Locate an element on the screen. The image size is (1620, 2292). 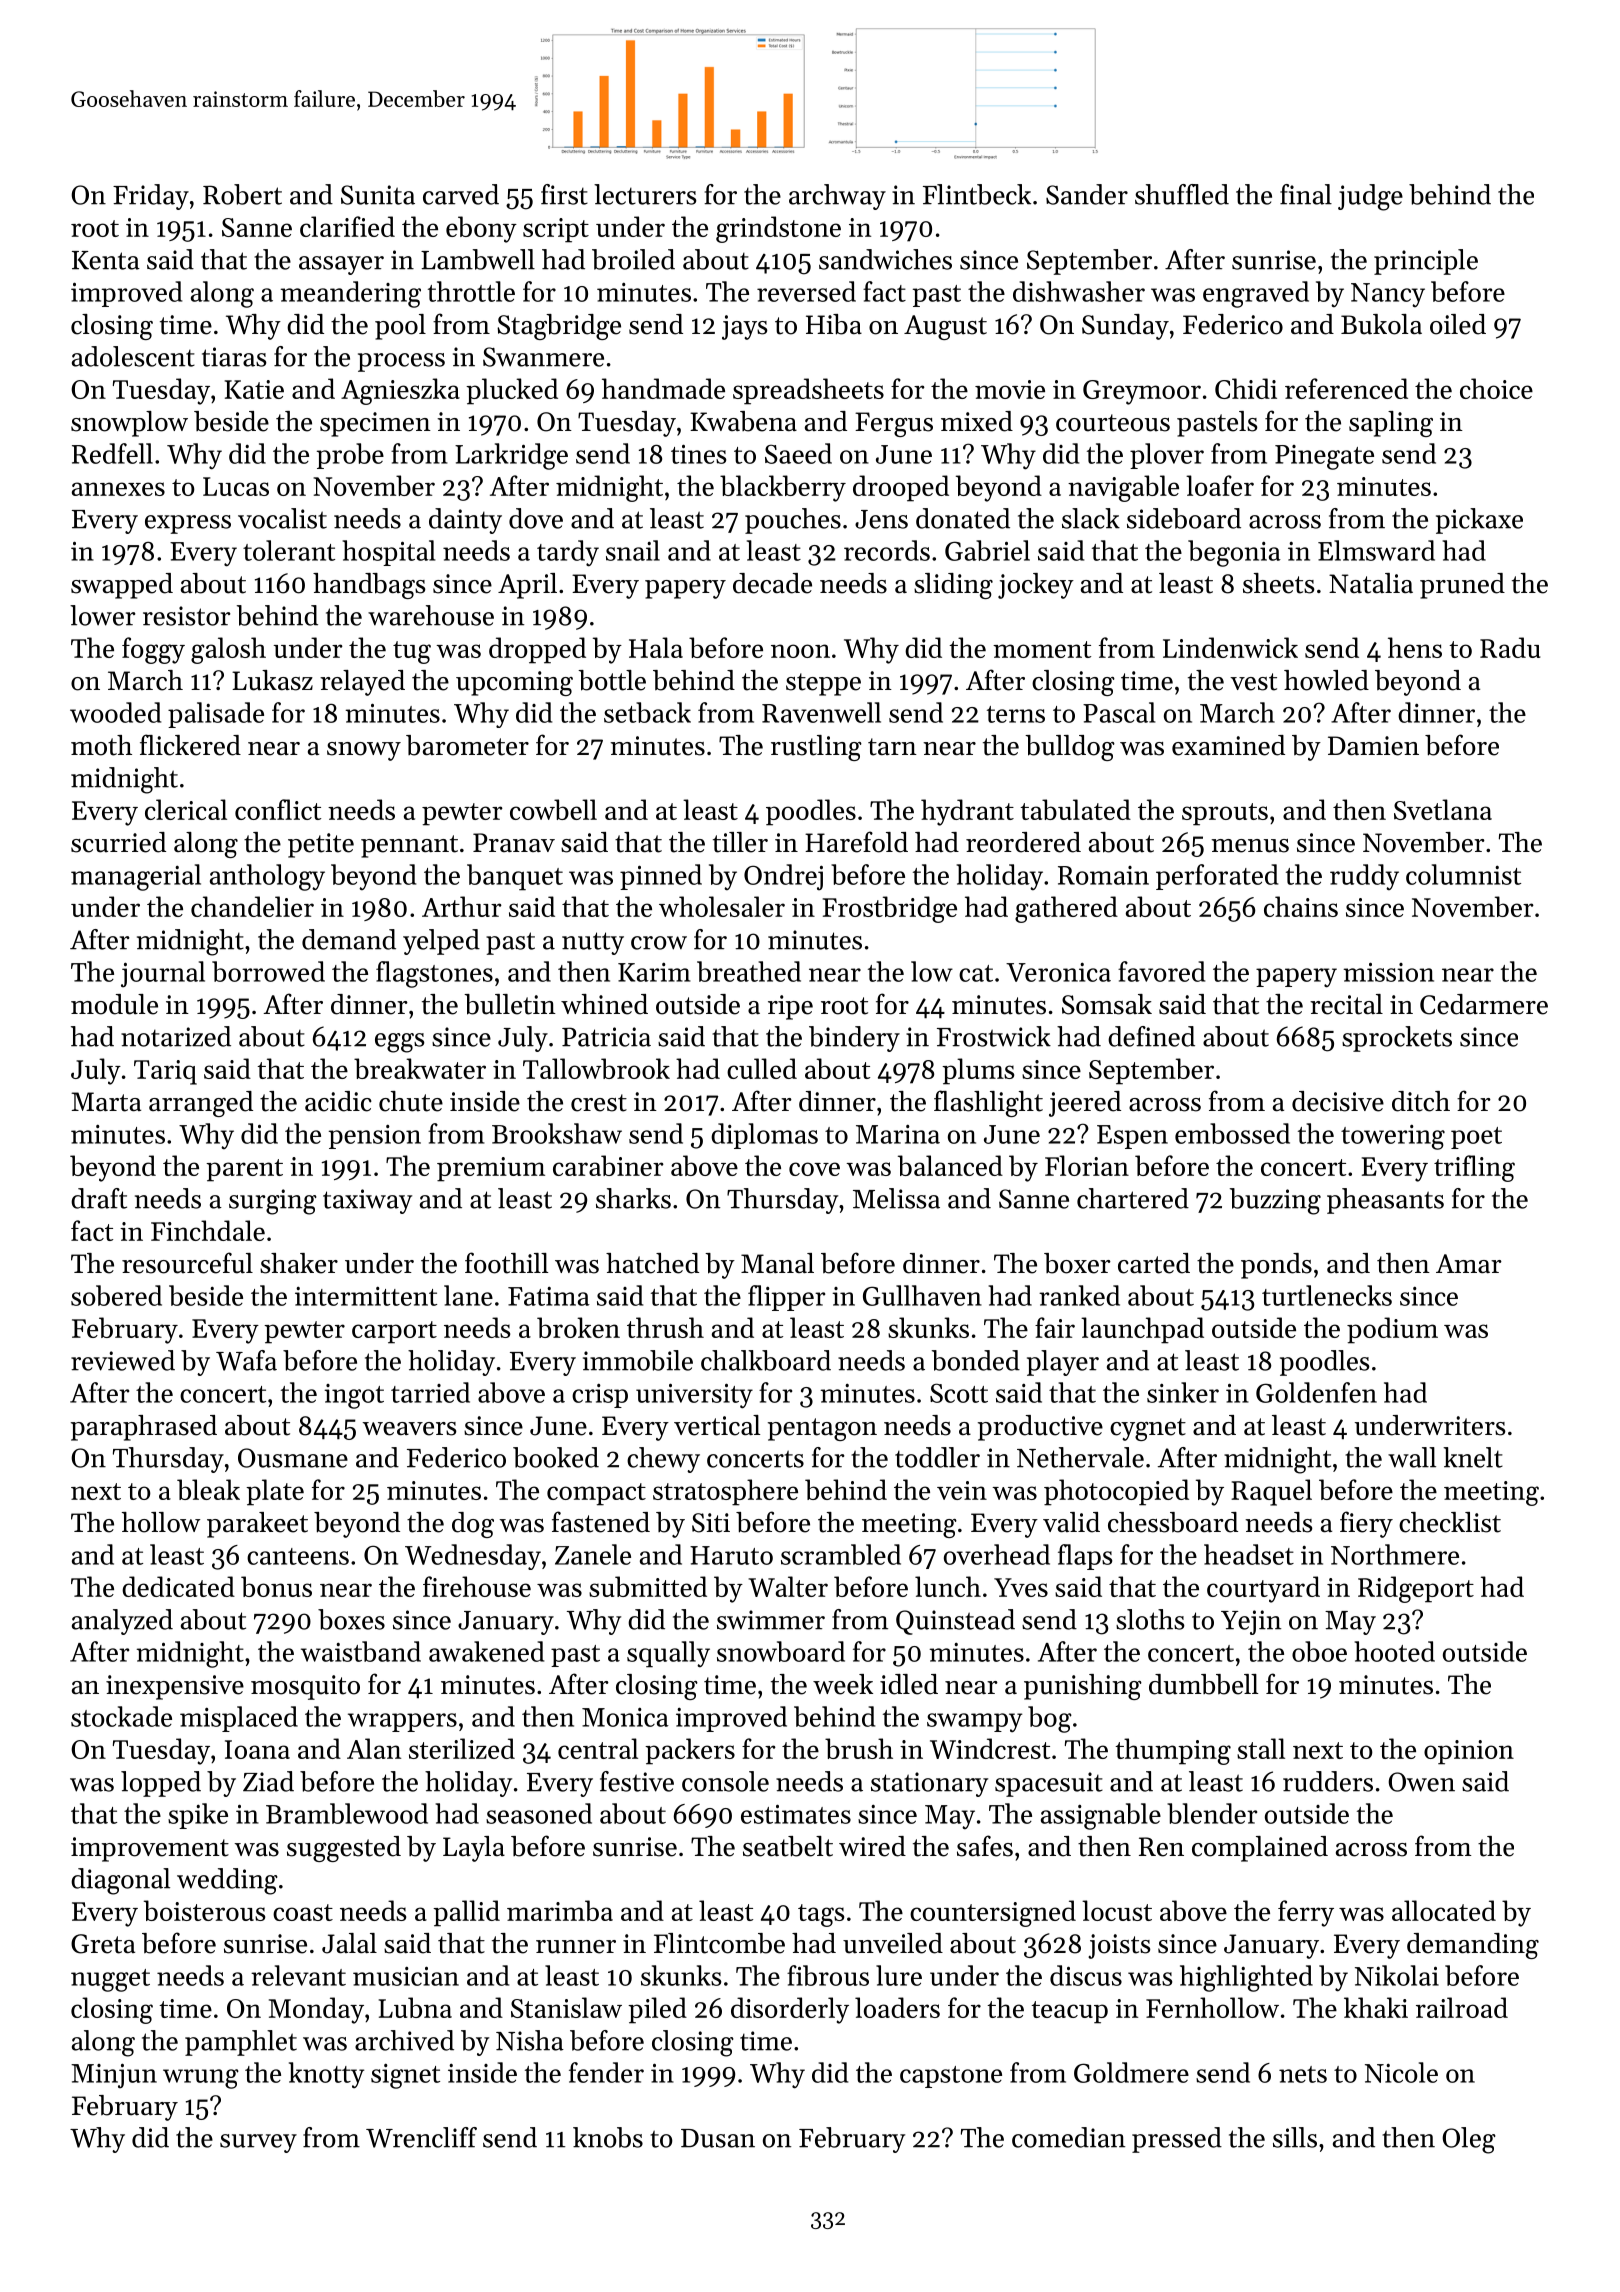
shuffled is located at coordinates (1182, 194).
